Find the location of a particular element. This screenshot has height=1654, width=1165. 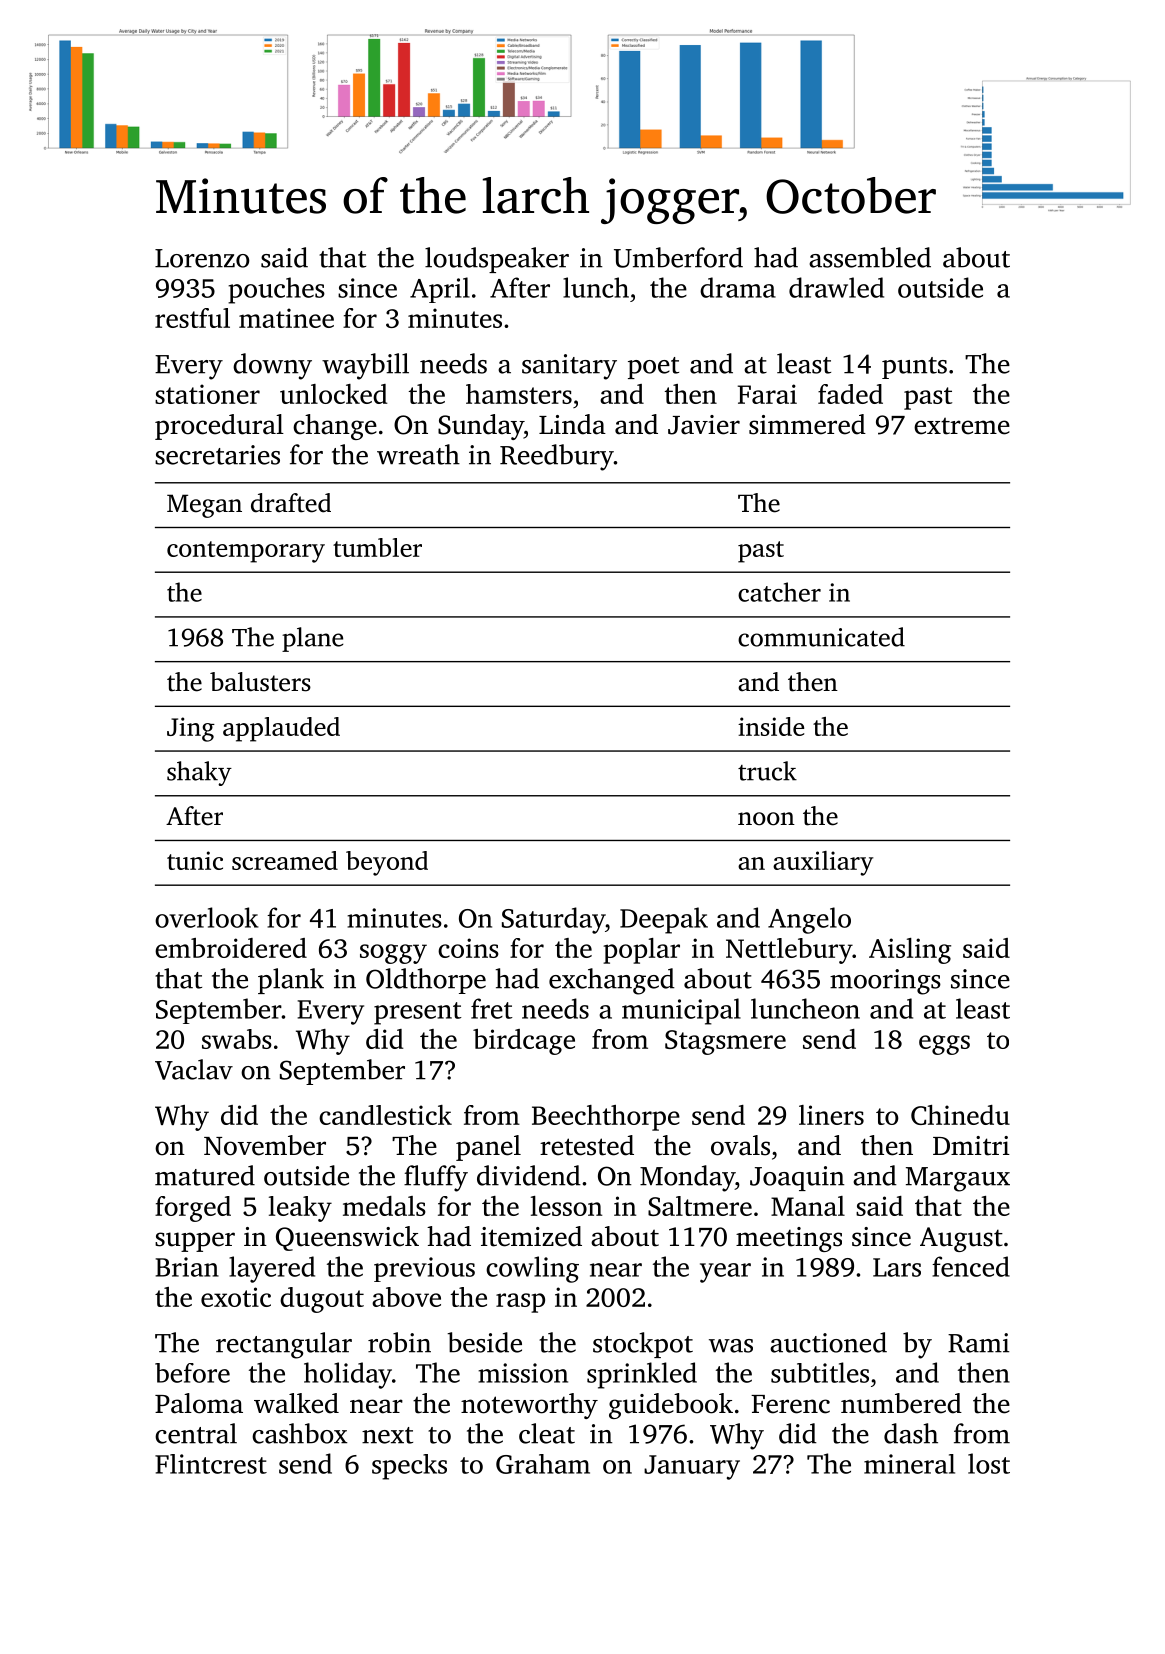

pouches is located at coordinates (276, 290).
